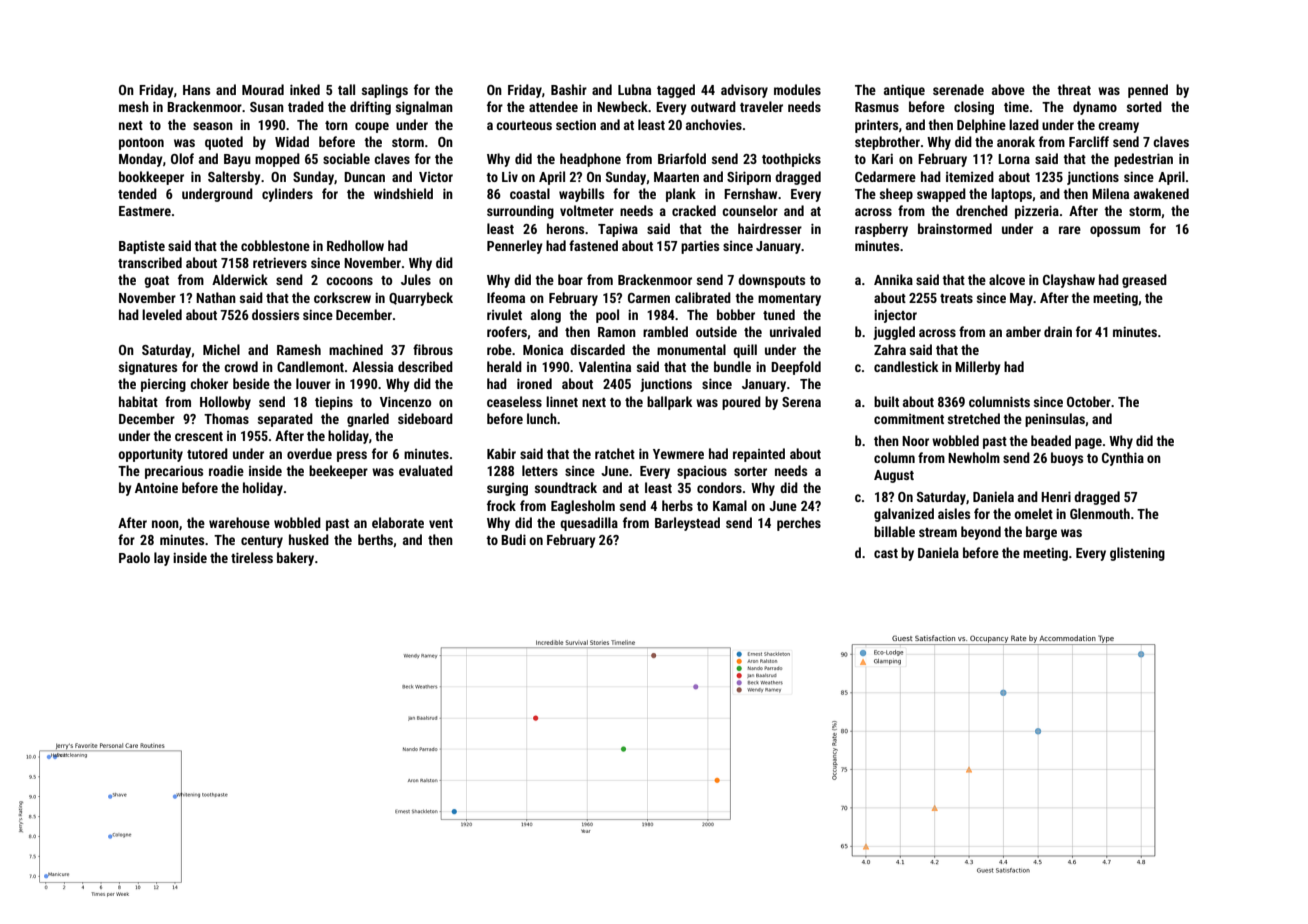 Image resolution: width=1308 pixels, height=924 pixels. What do you see at coordinates (138, 401) in the screenshot?
I see `habitat` at bounding box center [138, 401].
